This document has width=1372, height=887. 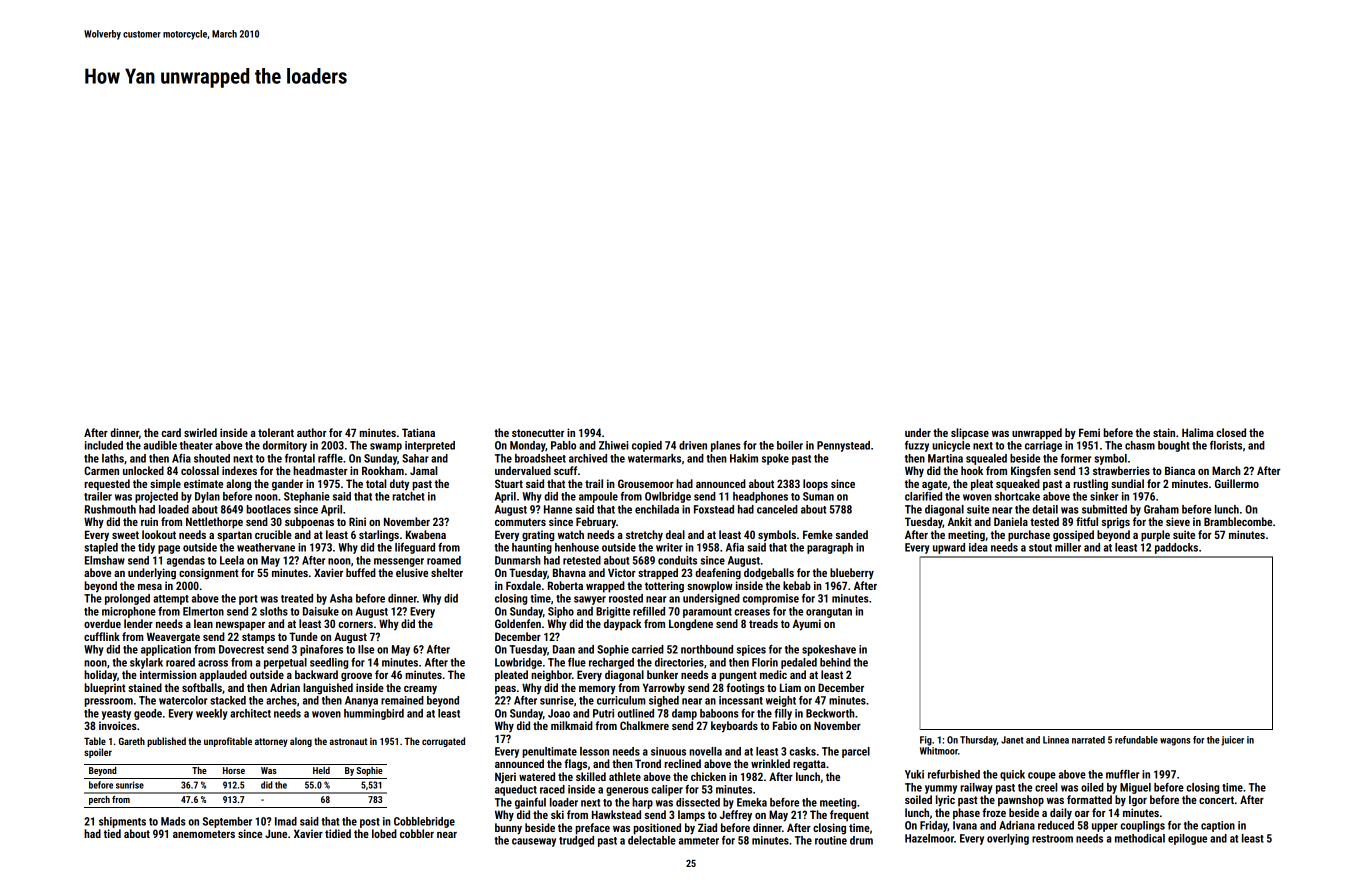 I want to click on Nettlethorpe, so click(x=214, y=523).
